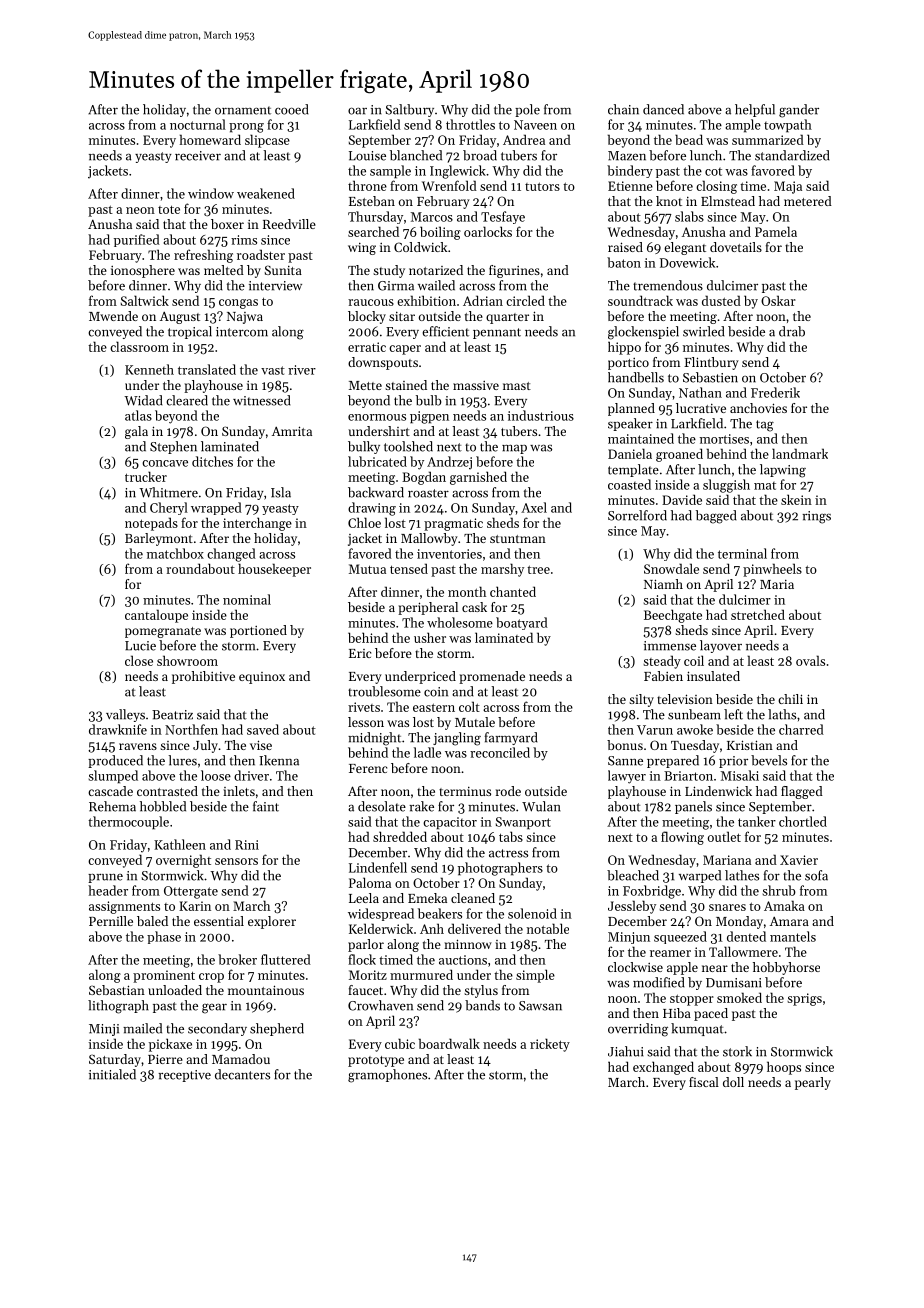 This page has width=924, height=1308. What do you see at coordinates (688, 776) in the page?
I see `Briarton` at bounding box center [688, 776].
